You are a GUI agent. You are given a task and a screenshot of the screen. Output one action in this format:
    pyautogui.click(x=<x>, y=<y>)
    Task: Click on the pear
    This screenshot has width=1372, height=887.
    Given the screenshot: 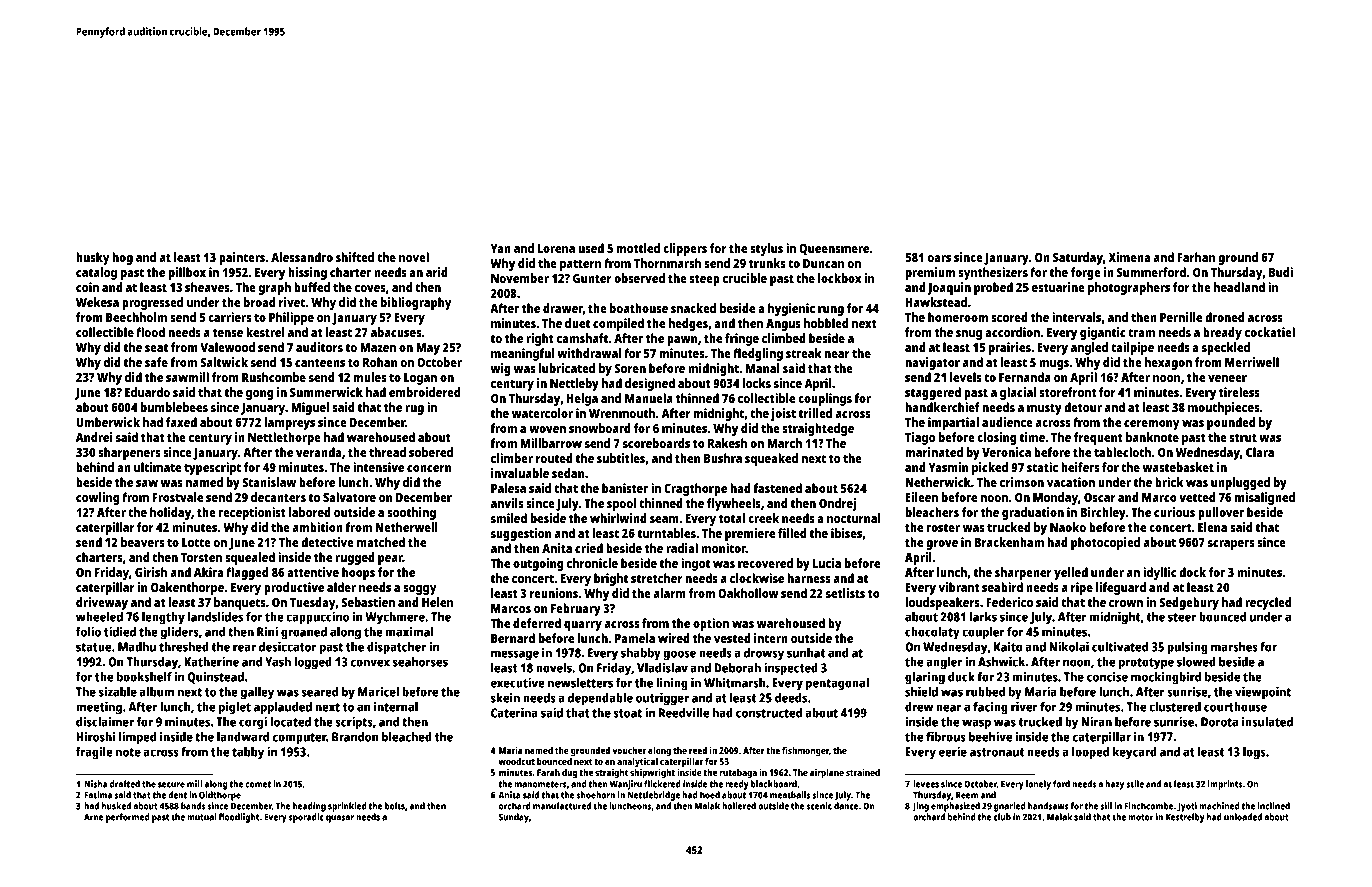 What is the action you would take?
    pyautogui.click(x=390, y=560)
